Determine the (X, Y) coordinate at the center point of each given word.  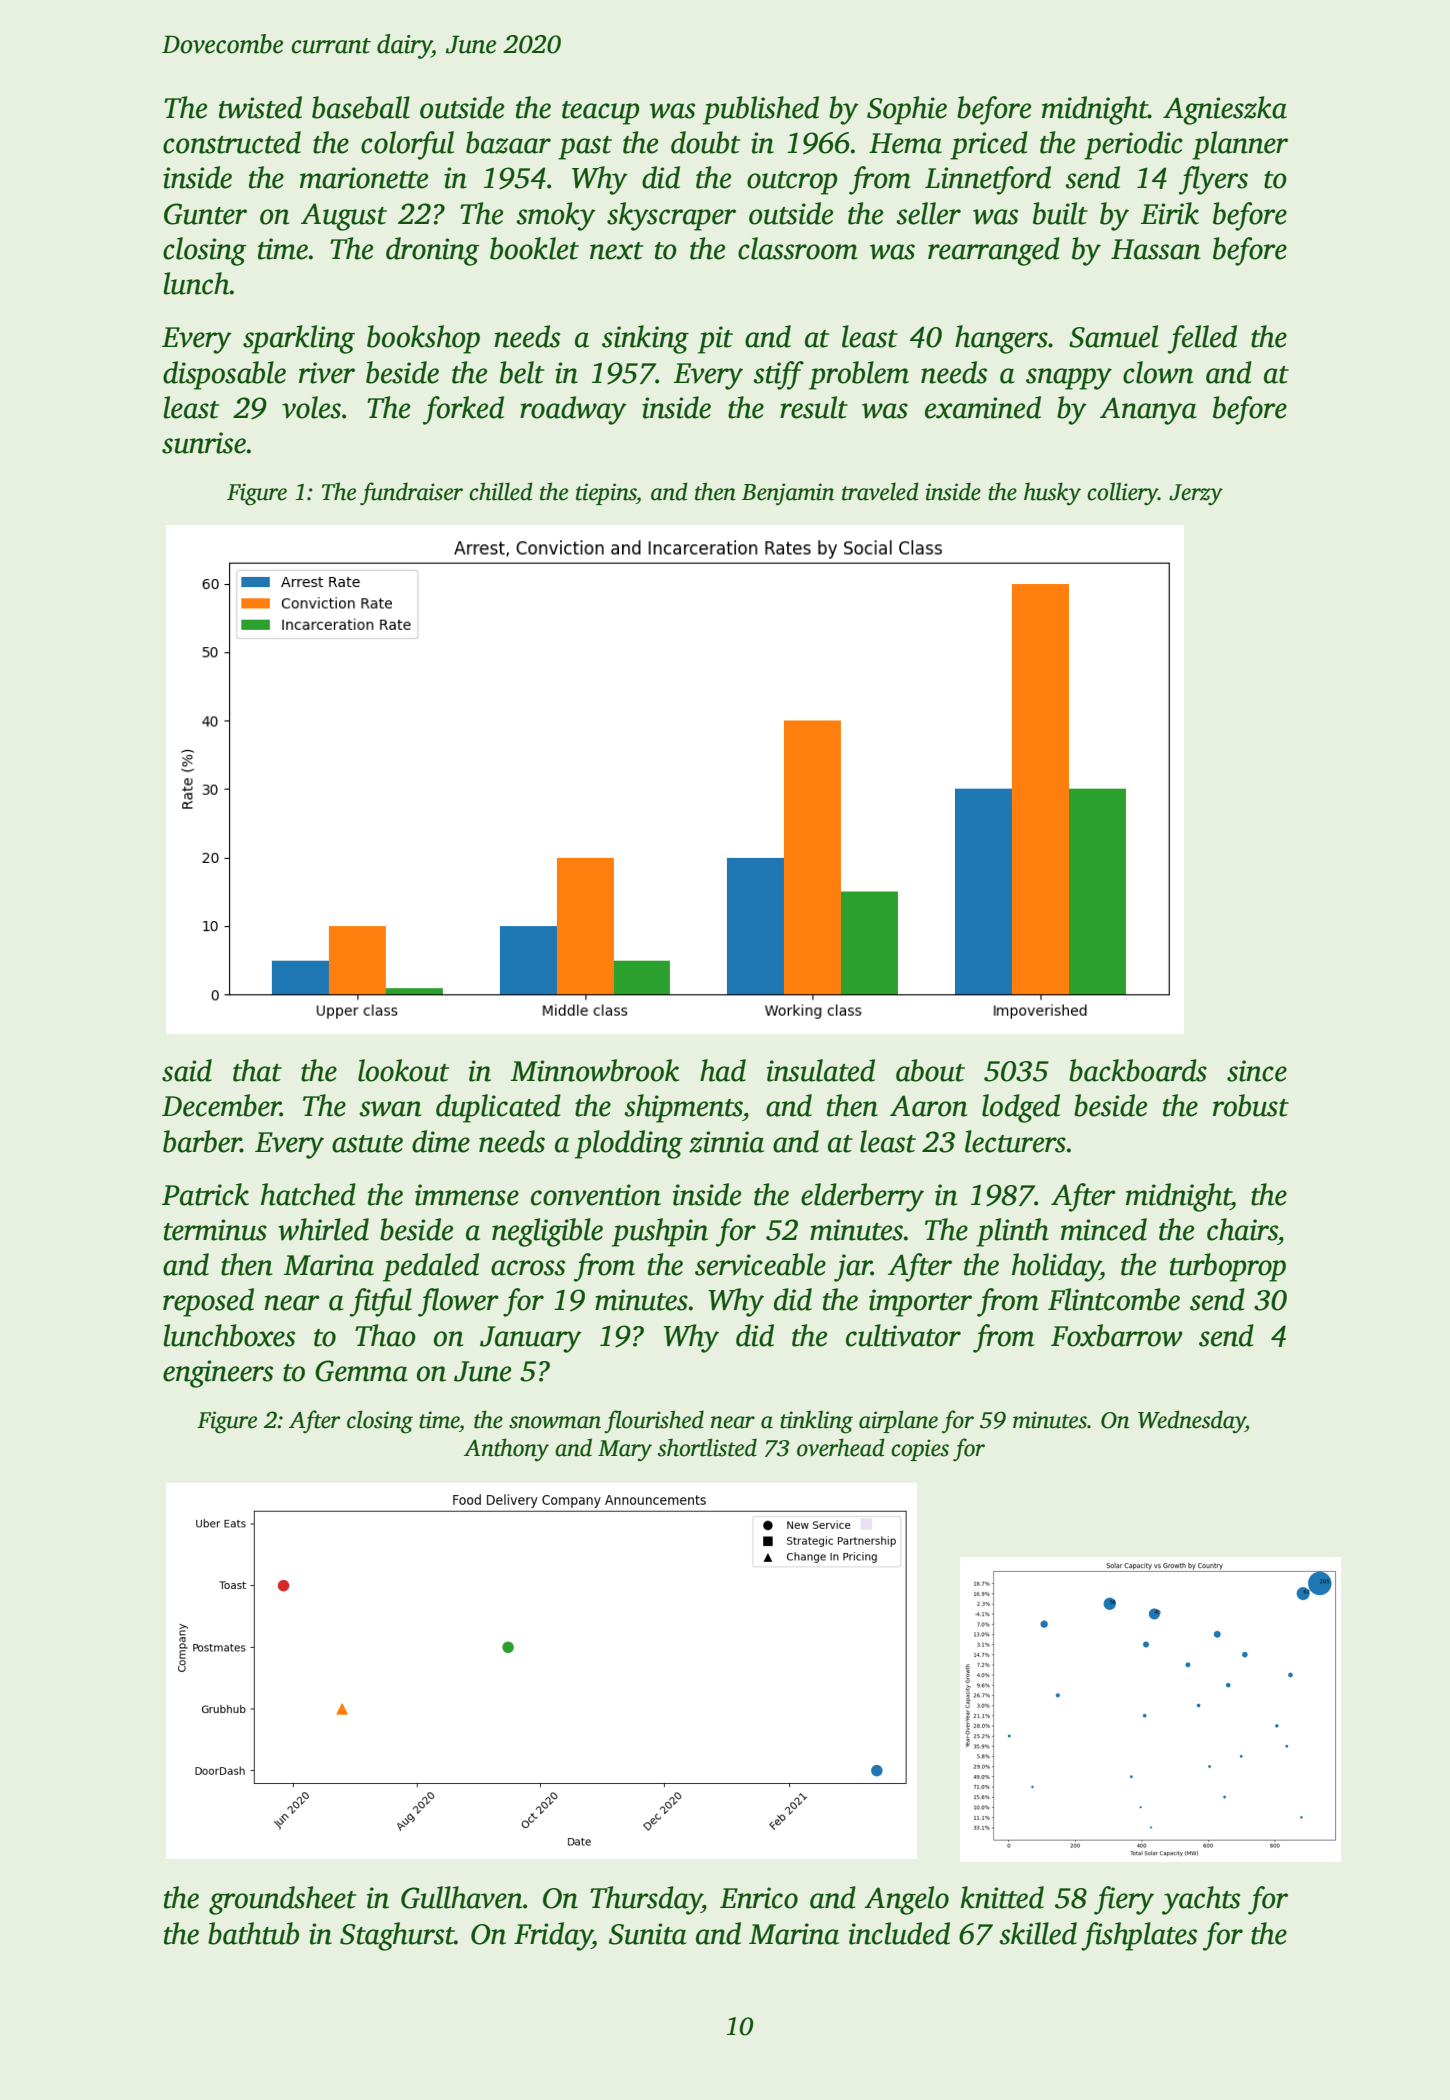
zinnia (726, 1142)
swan (390, 1109)
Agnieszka (1225, 110)
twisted (260, 107)
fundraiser (411, 493)
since (1257, 1071)
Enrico (759, 1898)
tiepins (606, 494)
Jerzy (1196, 495)
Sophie (907, 110)
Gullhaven (462, 1897)
